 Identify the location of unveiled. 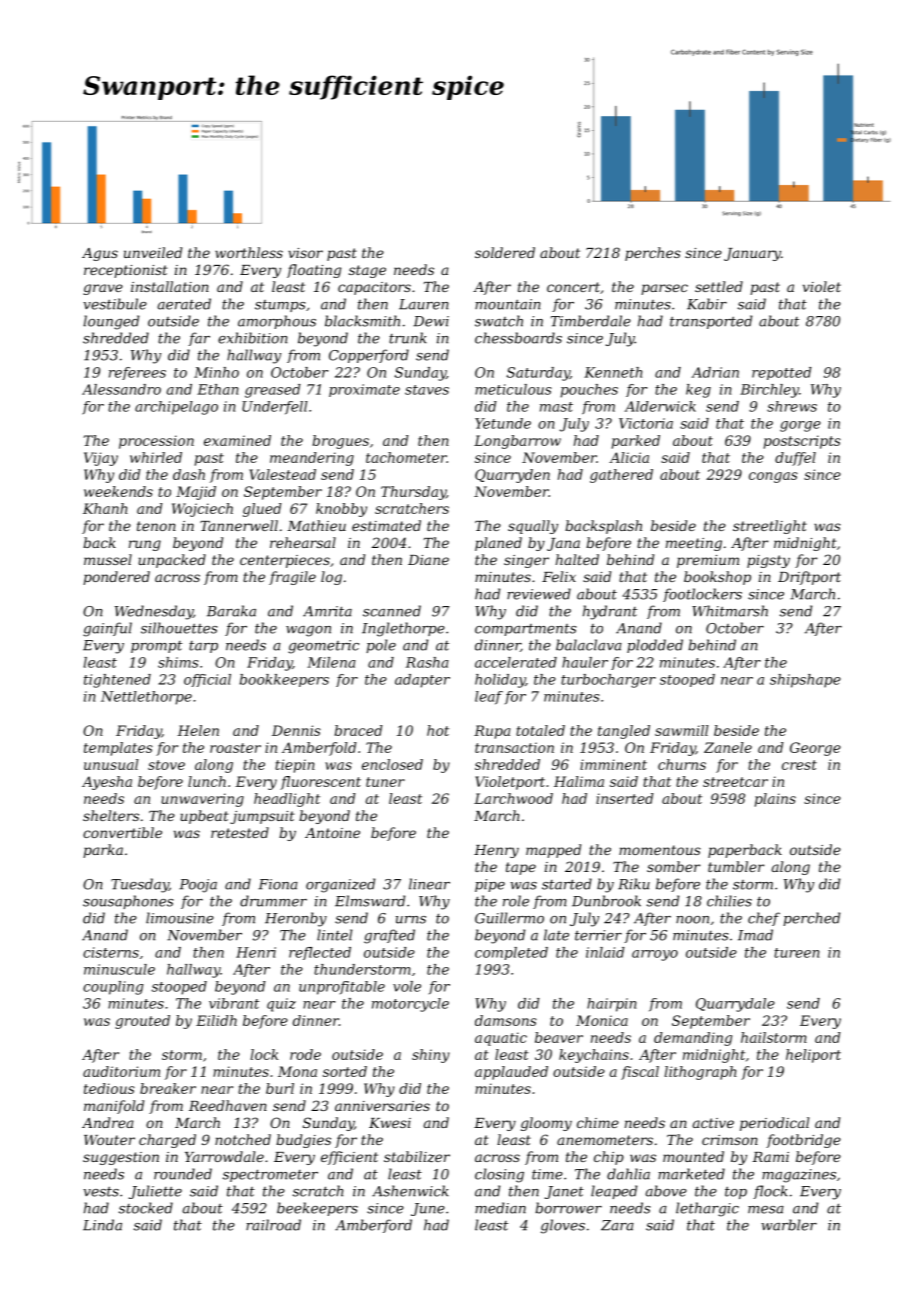
(153, 252).
